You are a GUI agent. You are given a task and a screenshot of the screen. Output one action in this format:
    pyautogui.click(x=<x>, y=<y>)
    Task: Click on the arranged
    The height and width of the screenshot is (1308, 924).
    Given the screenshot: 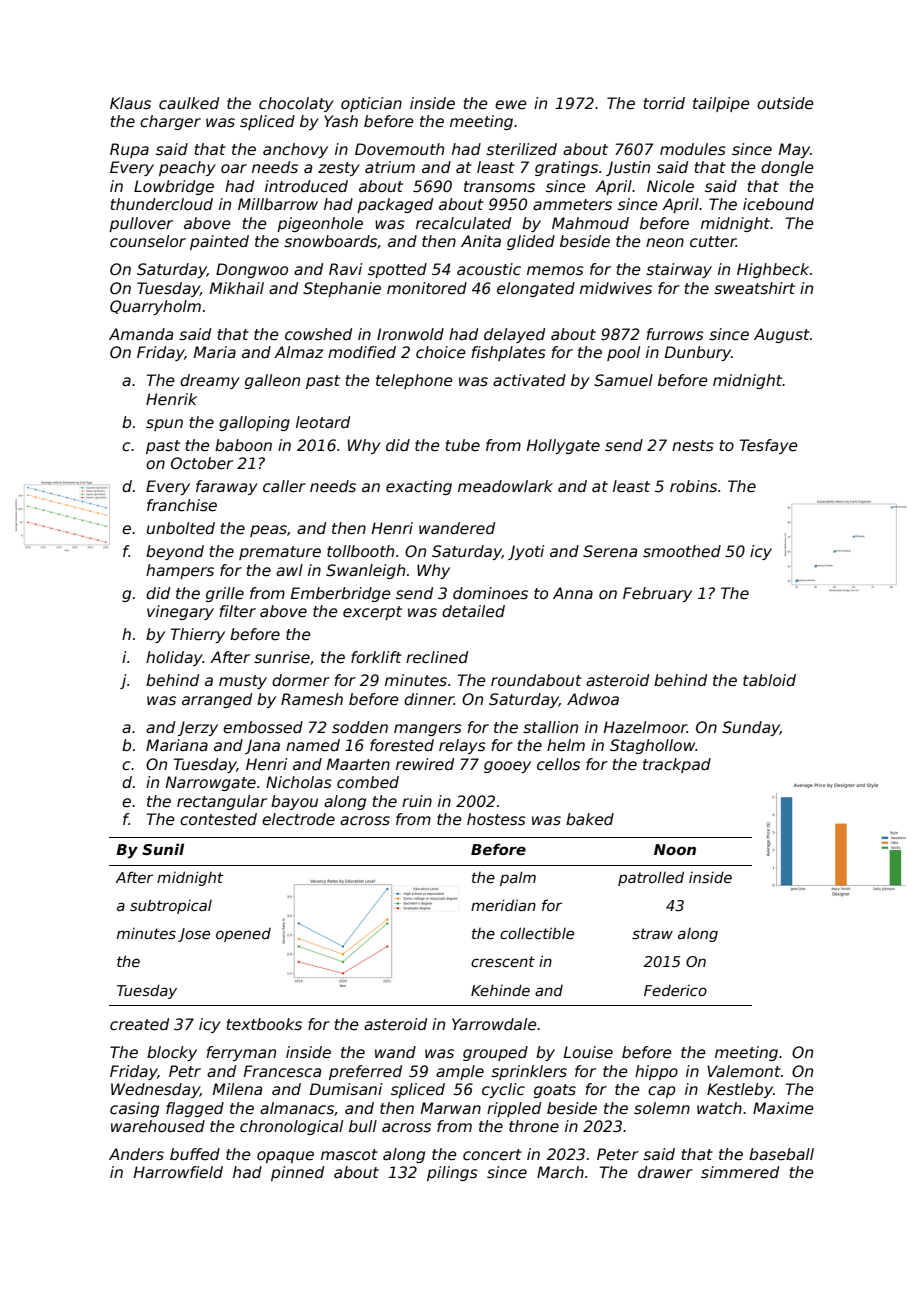 What is the action you would take?
    pyautogui.click(x=217, y=700)
